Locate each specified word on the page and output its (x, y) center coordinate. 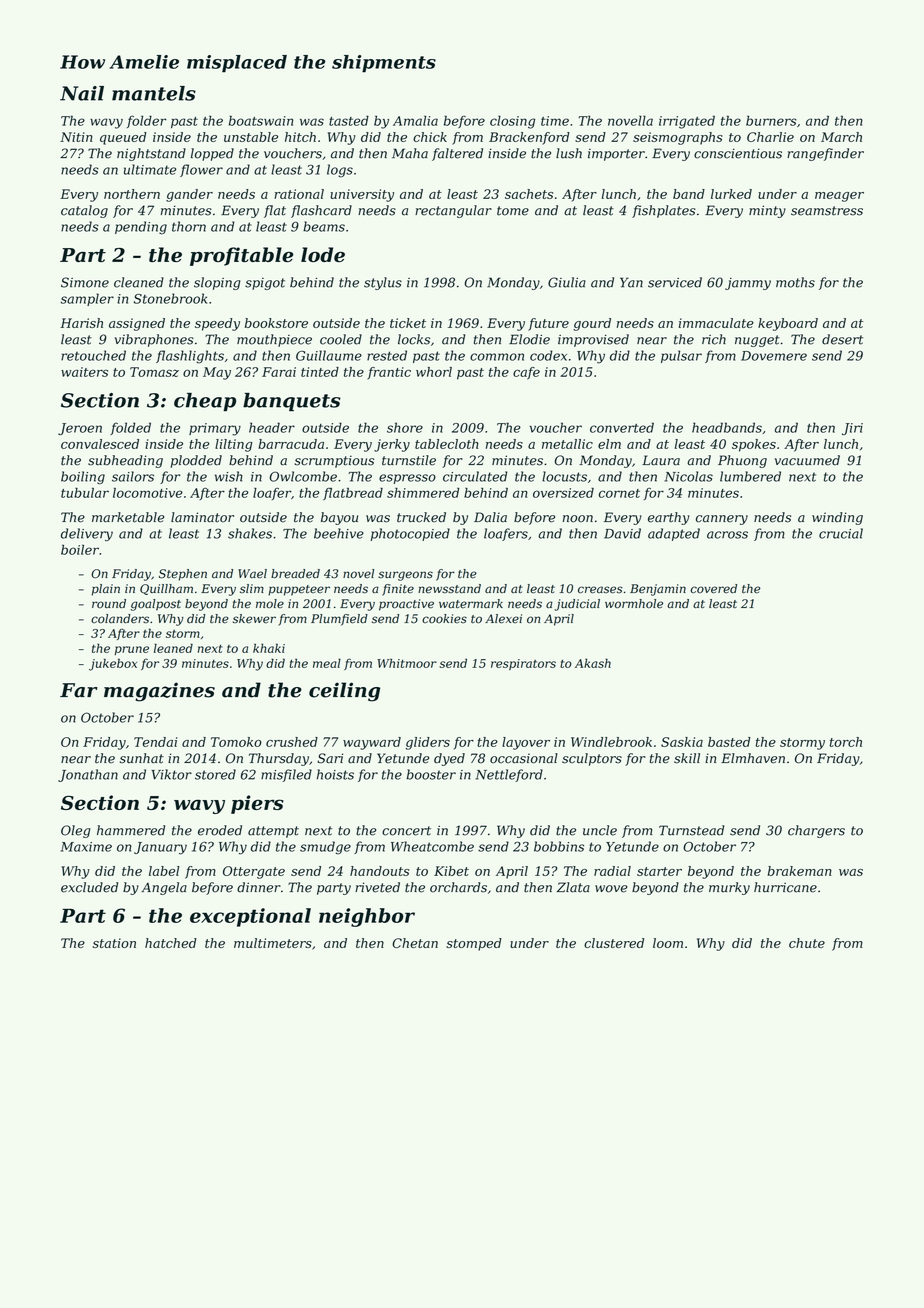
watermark (471, 604)
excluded (89, 887)
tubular (85, 493)
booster (431, 774)
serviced (675, 282)
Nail (82, 93)
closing (512, 122)
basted (729, 742)
